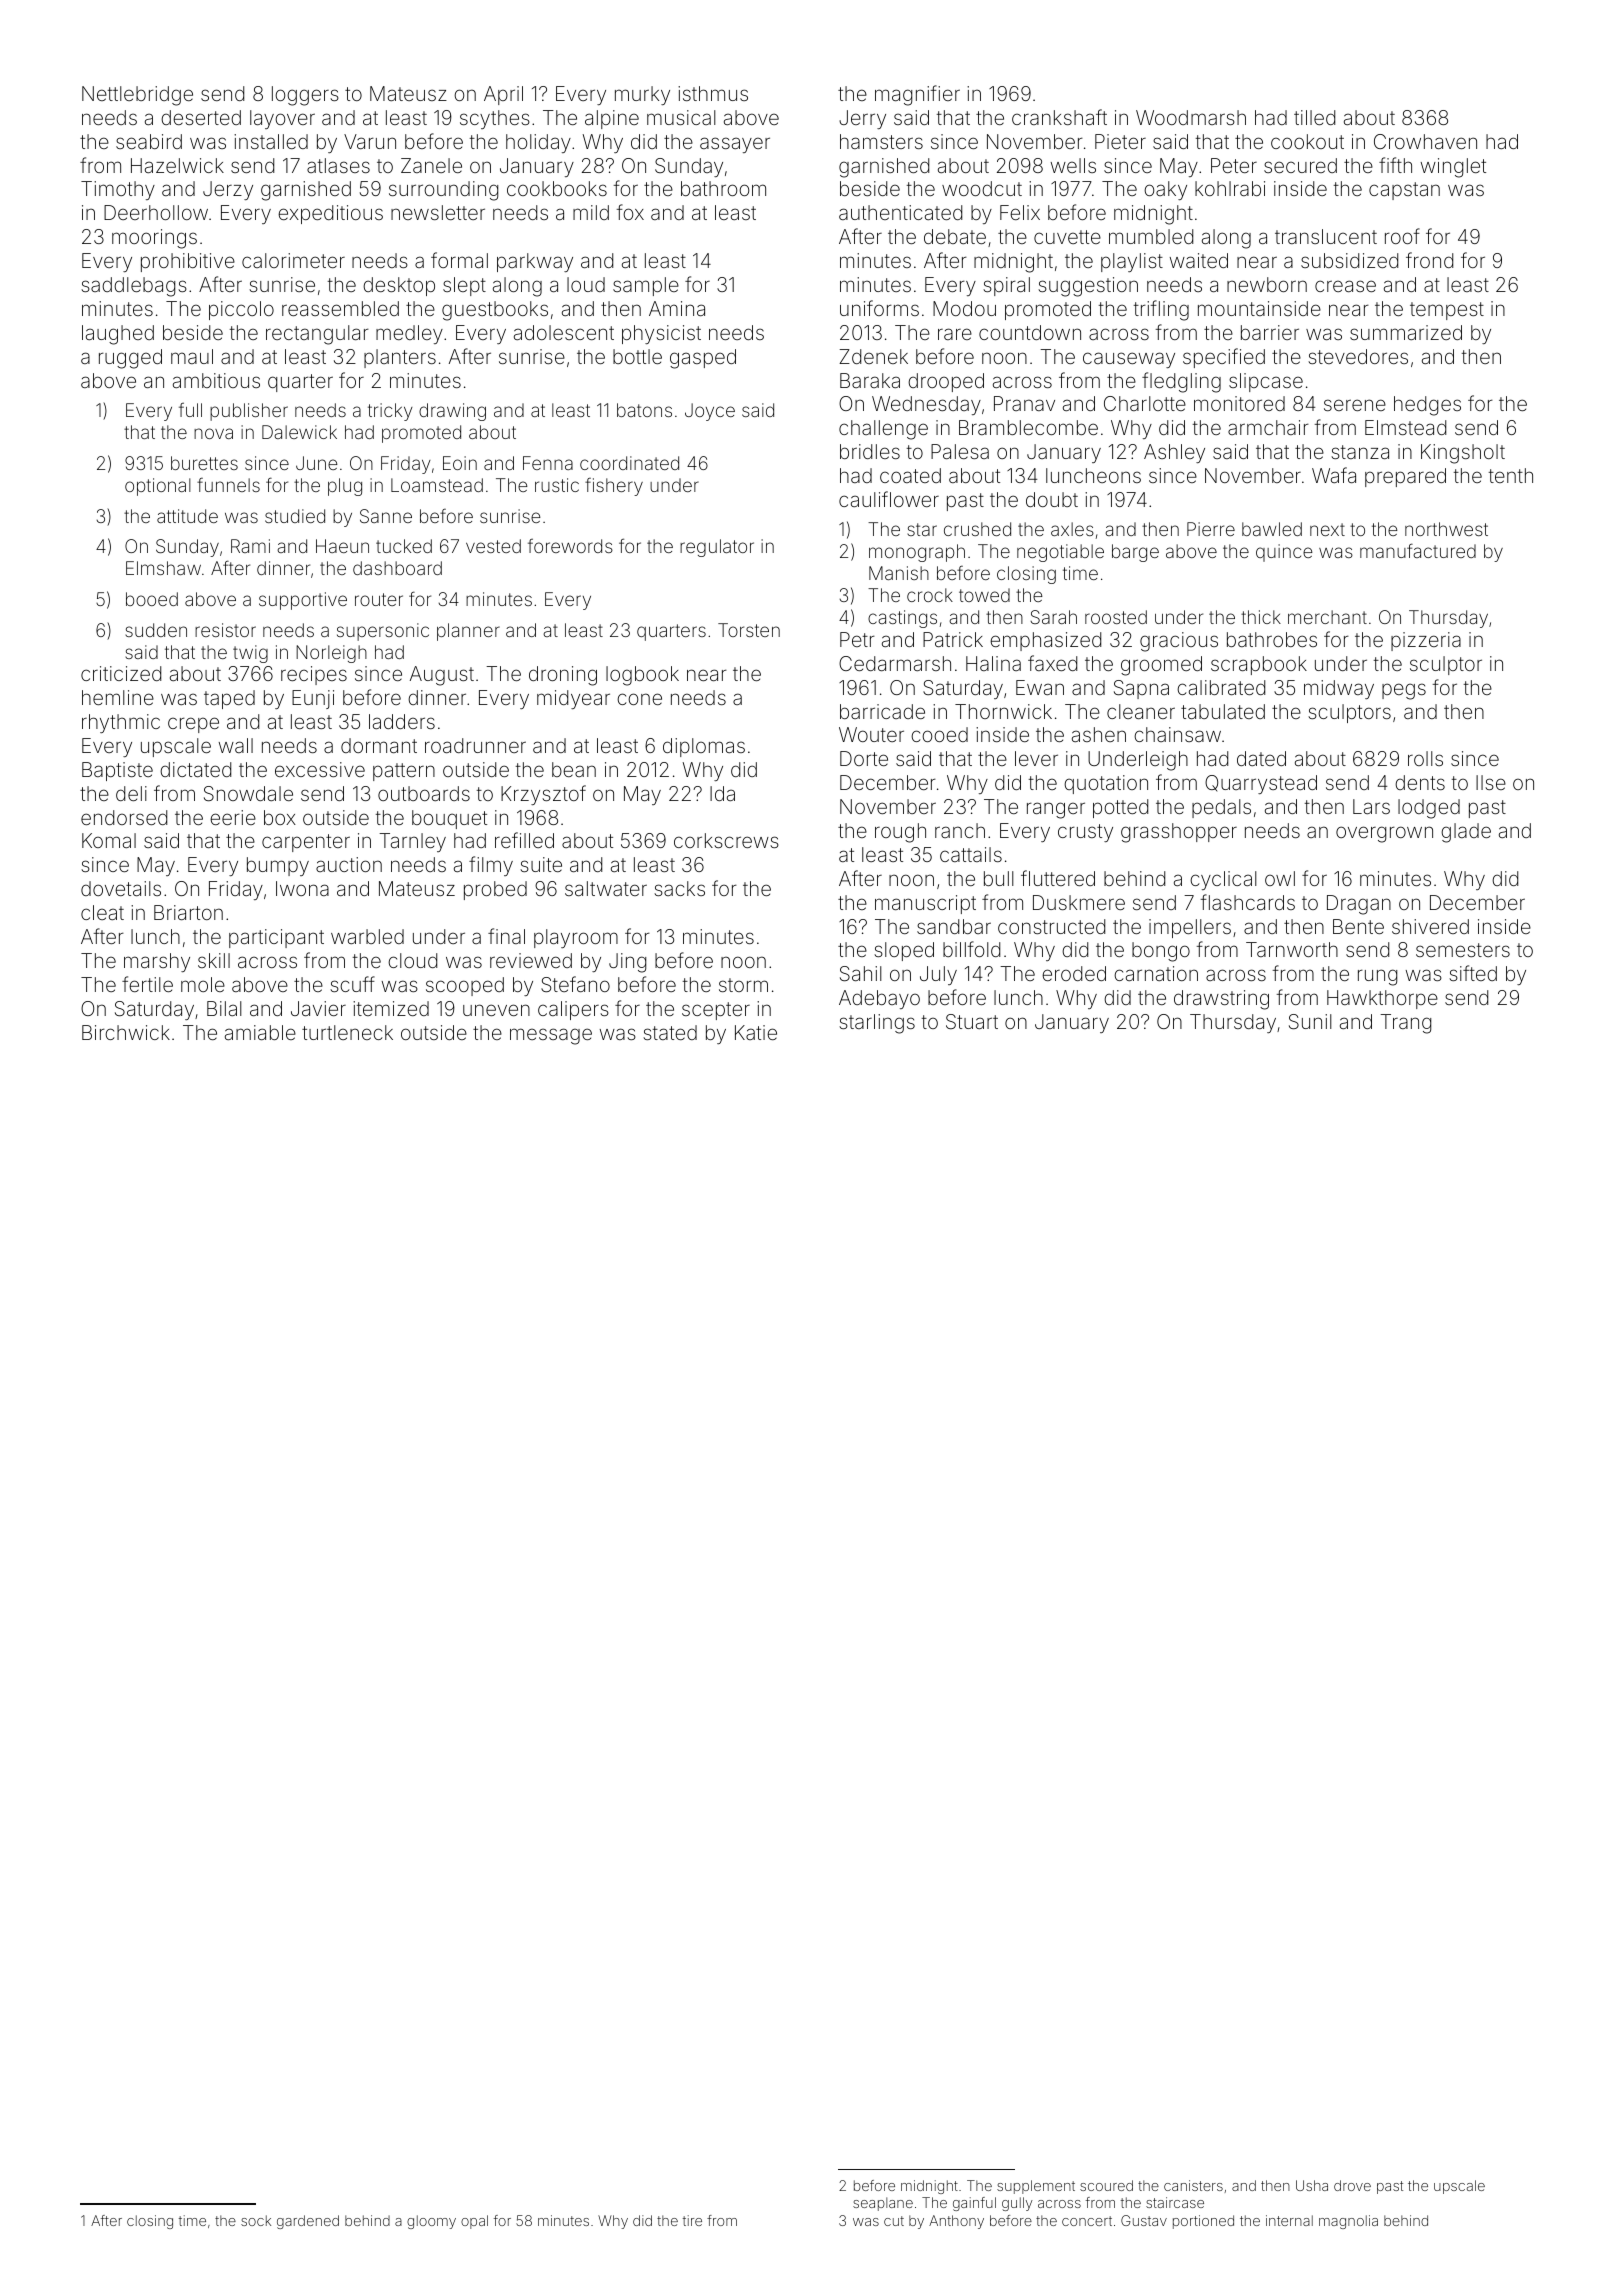 The height and width of the page is (2292, 1620). Describe the element at coordinates (1430, 926) in the page. I see `shivered` at that location.
